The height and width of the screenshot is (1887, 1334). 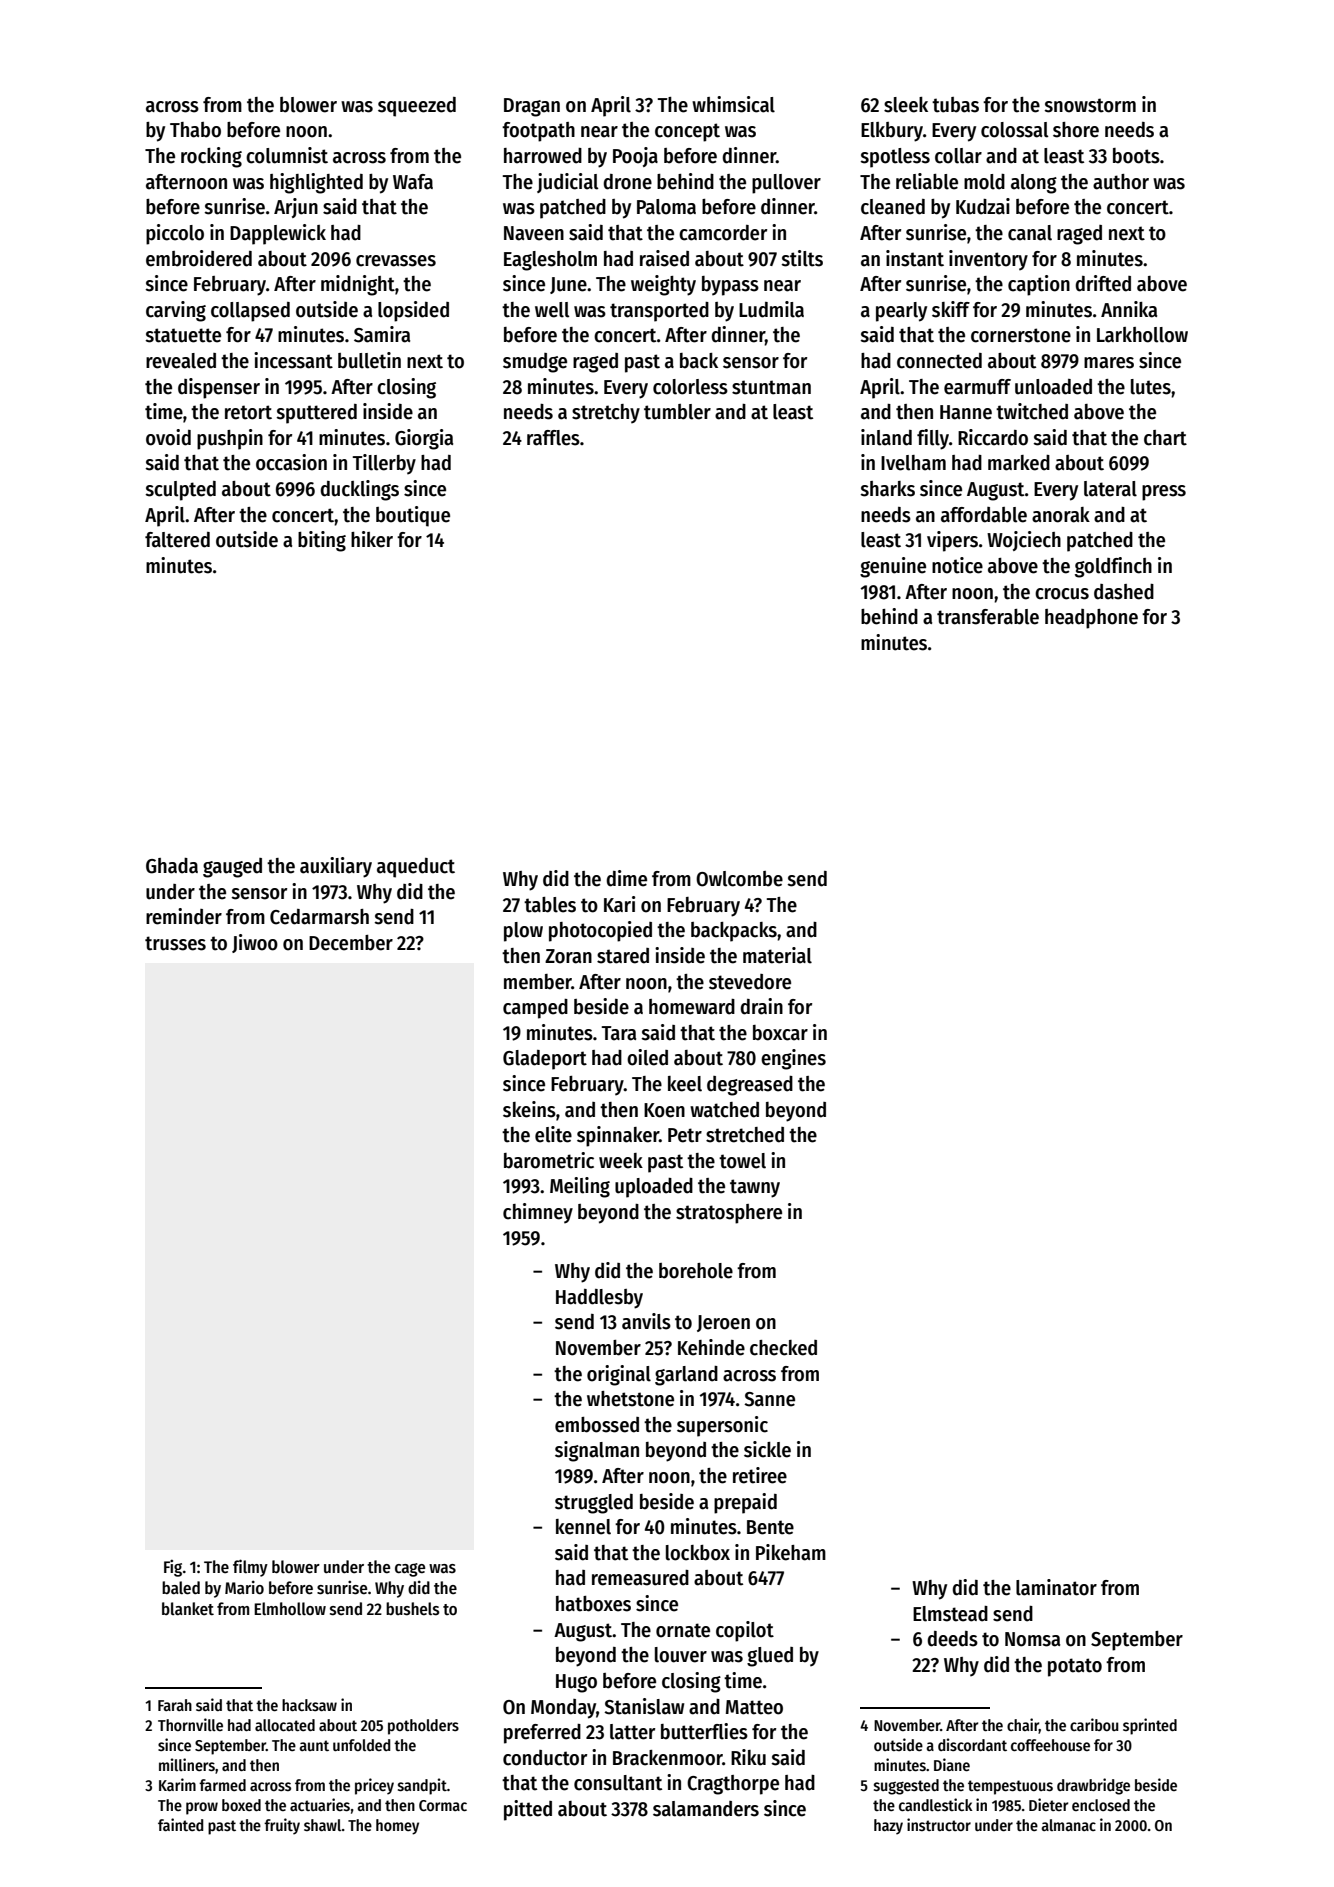 I want to click on snowstorm, so click(x=1090, y=105).
